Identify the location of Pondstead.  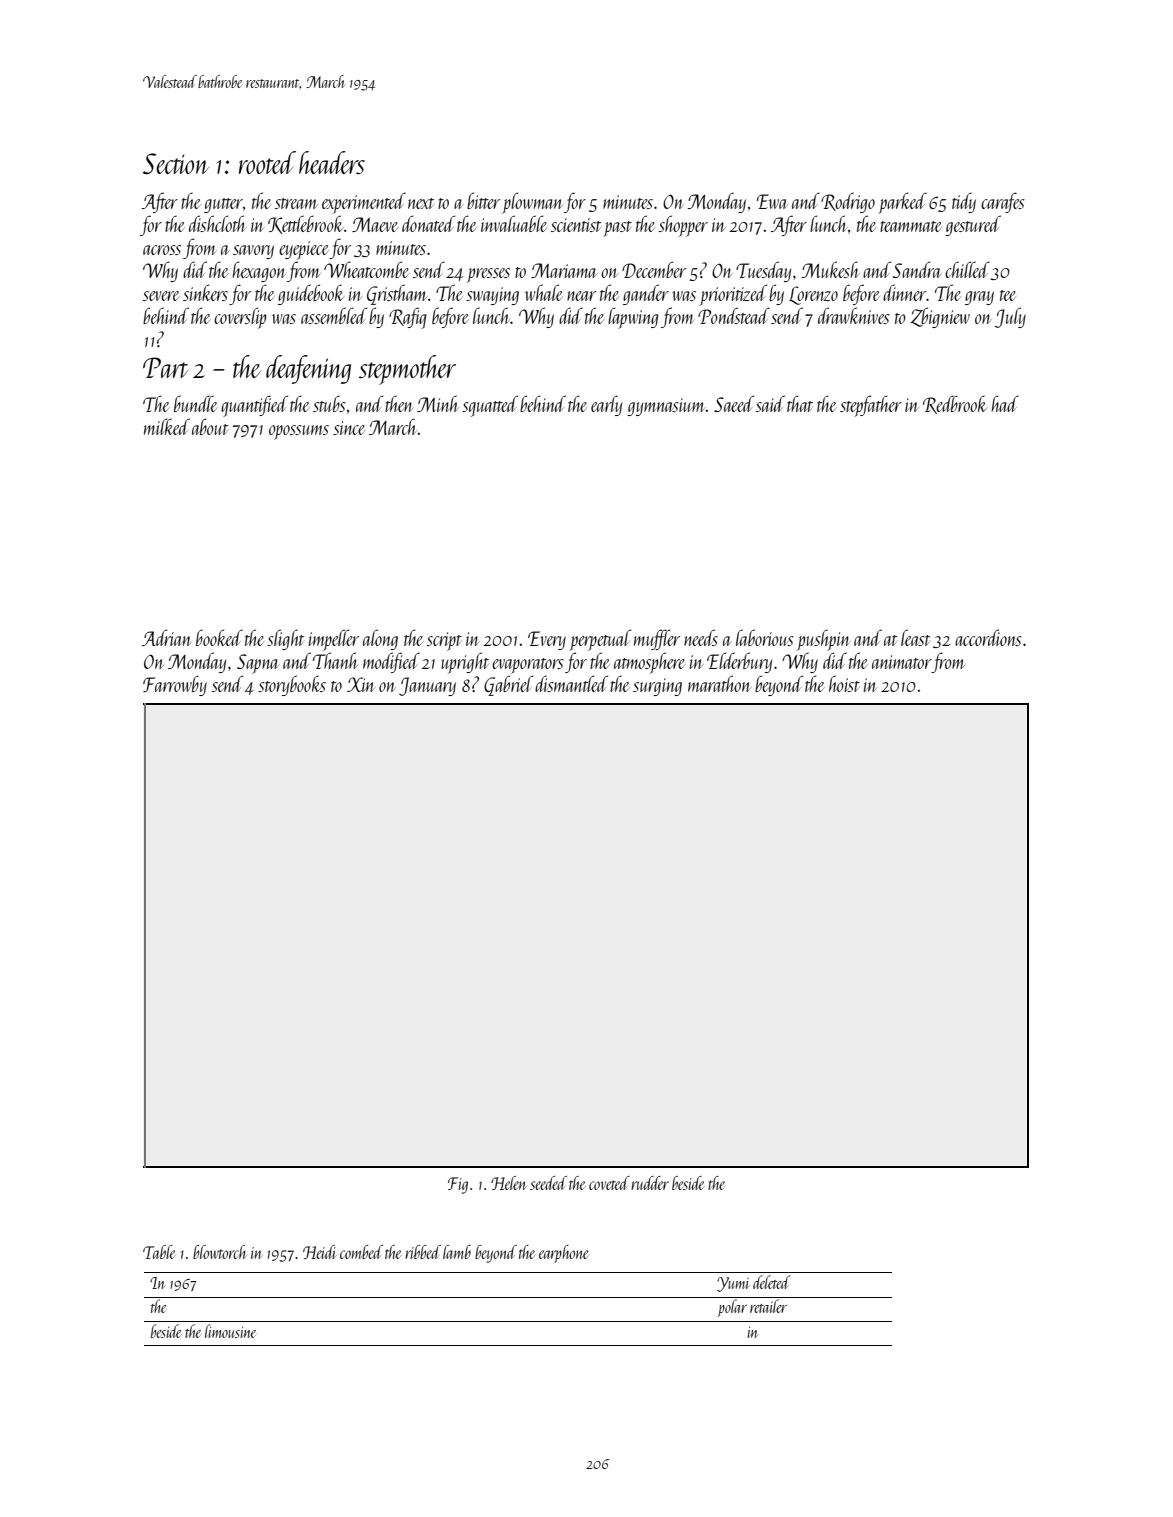
(734, 315).
